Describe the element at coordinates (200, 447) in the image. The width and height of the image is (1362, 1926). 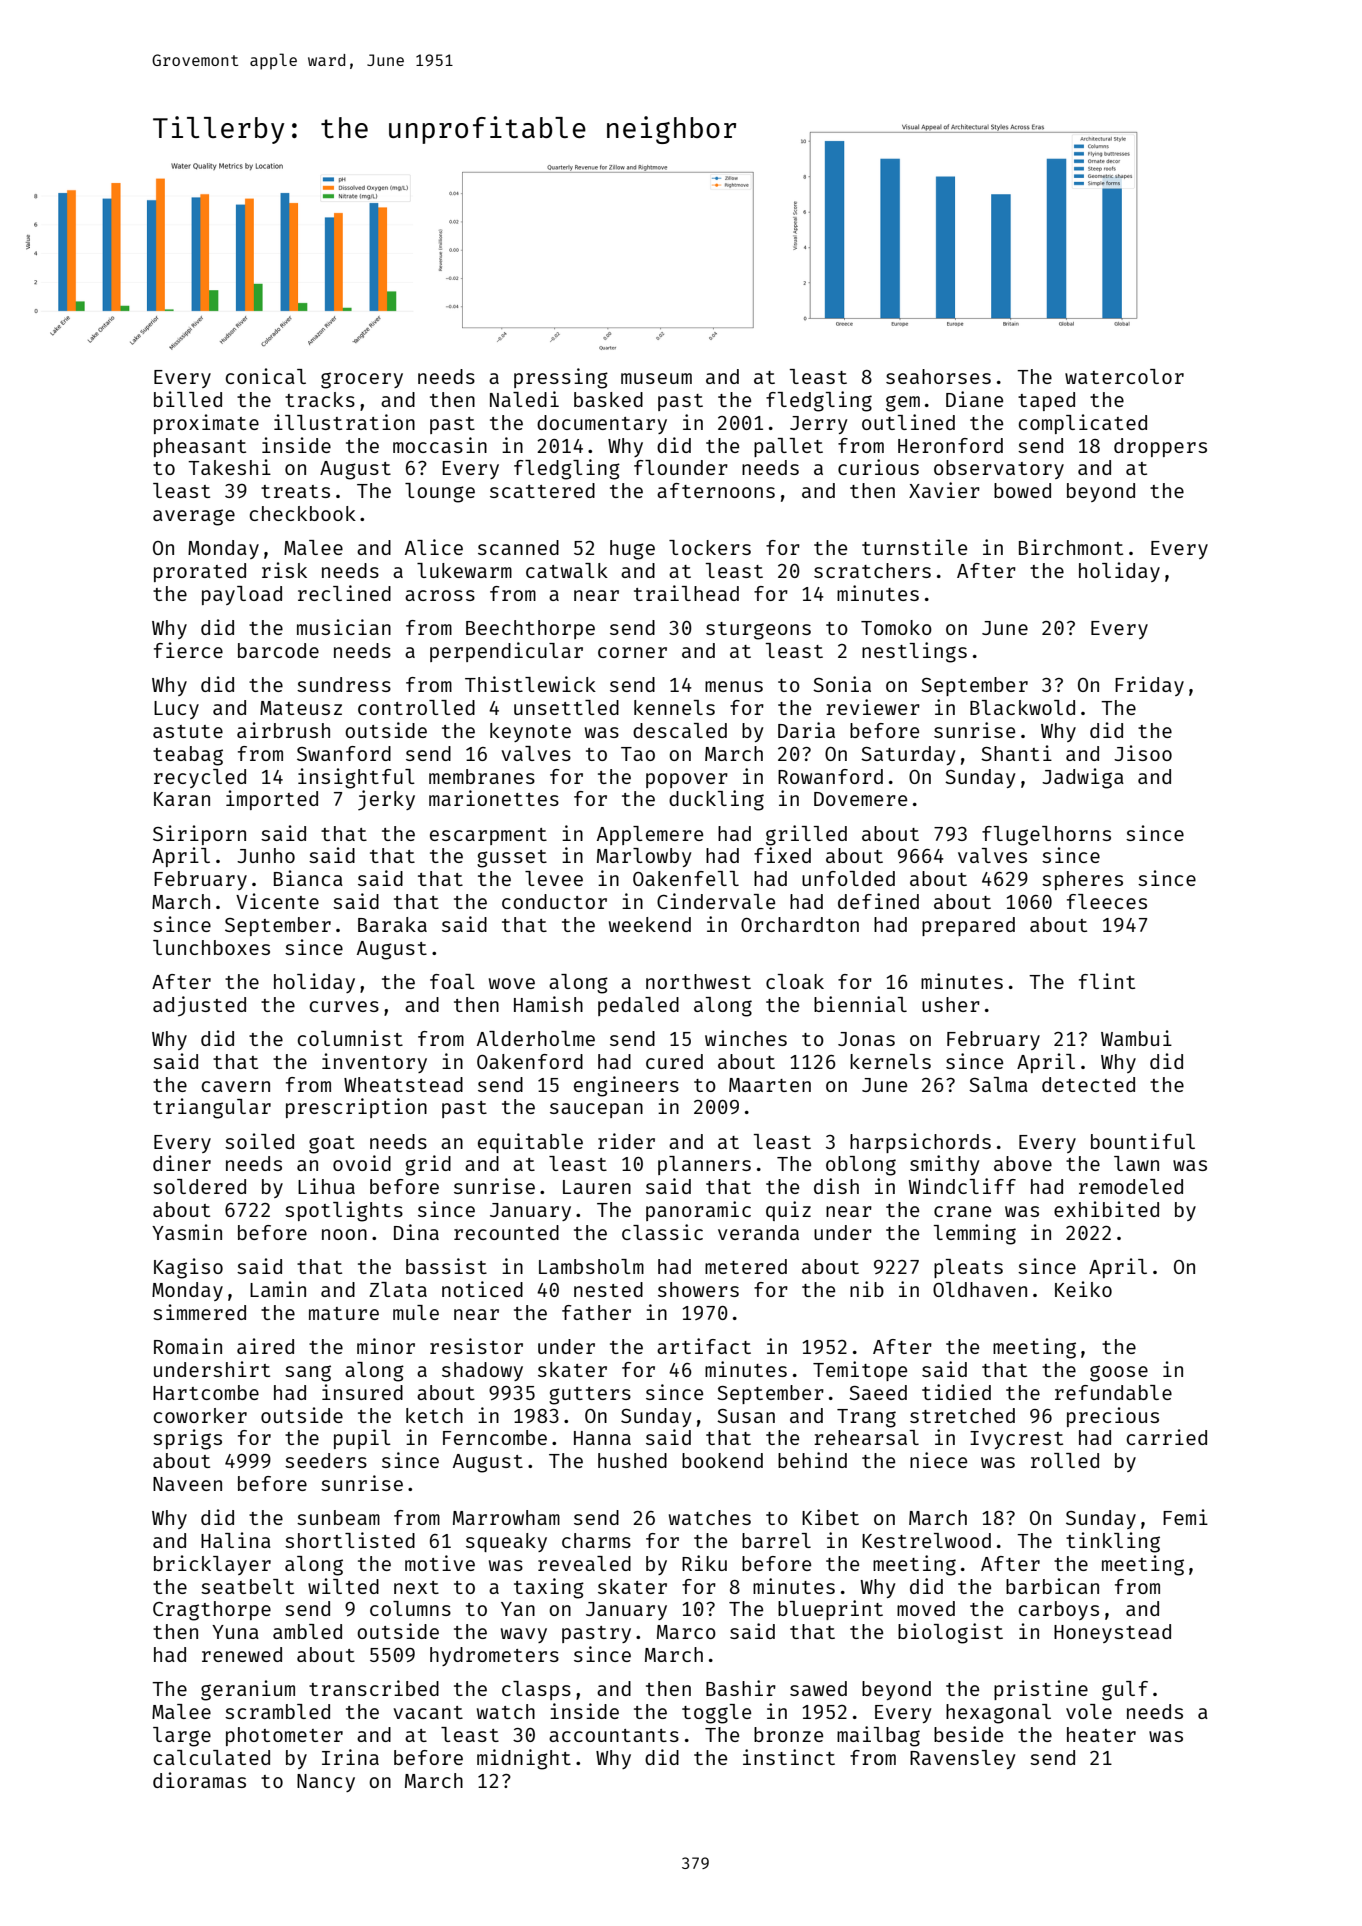
I see `pheasant` at that location.
